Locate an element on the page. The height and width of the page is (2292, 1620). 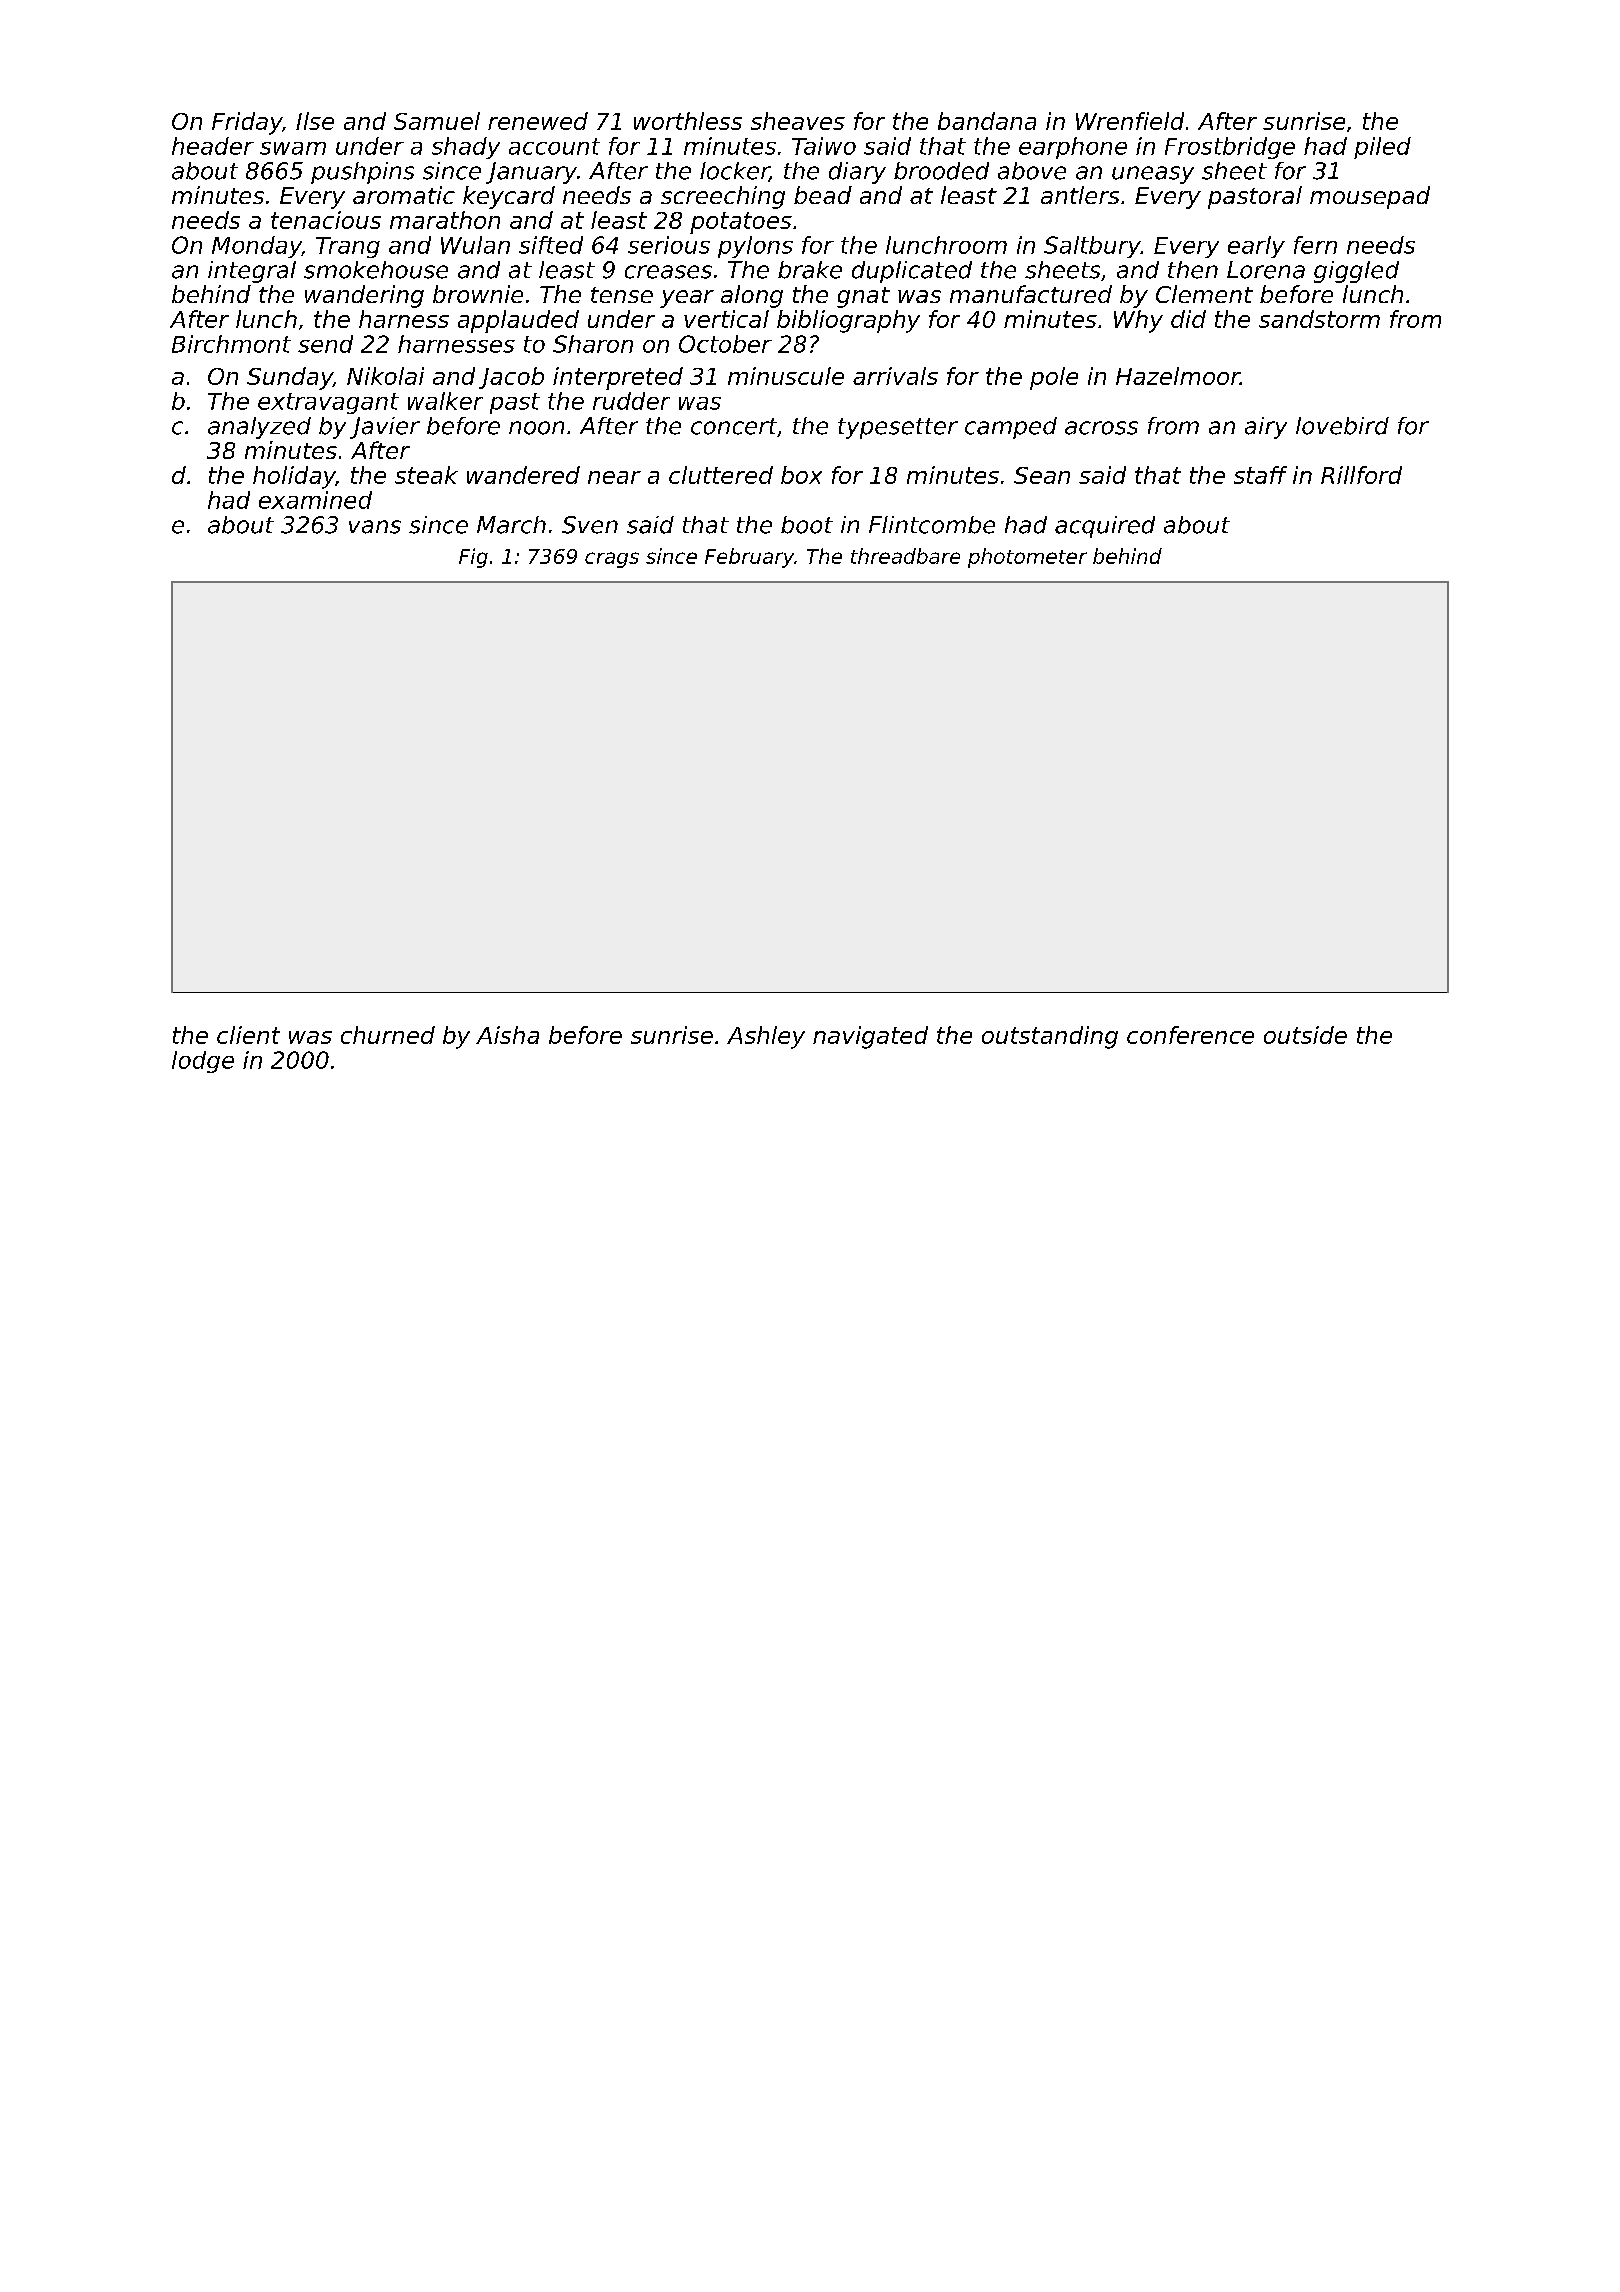
extravagant is located at coordinates (328, 403).
